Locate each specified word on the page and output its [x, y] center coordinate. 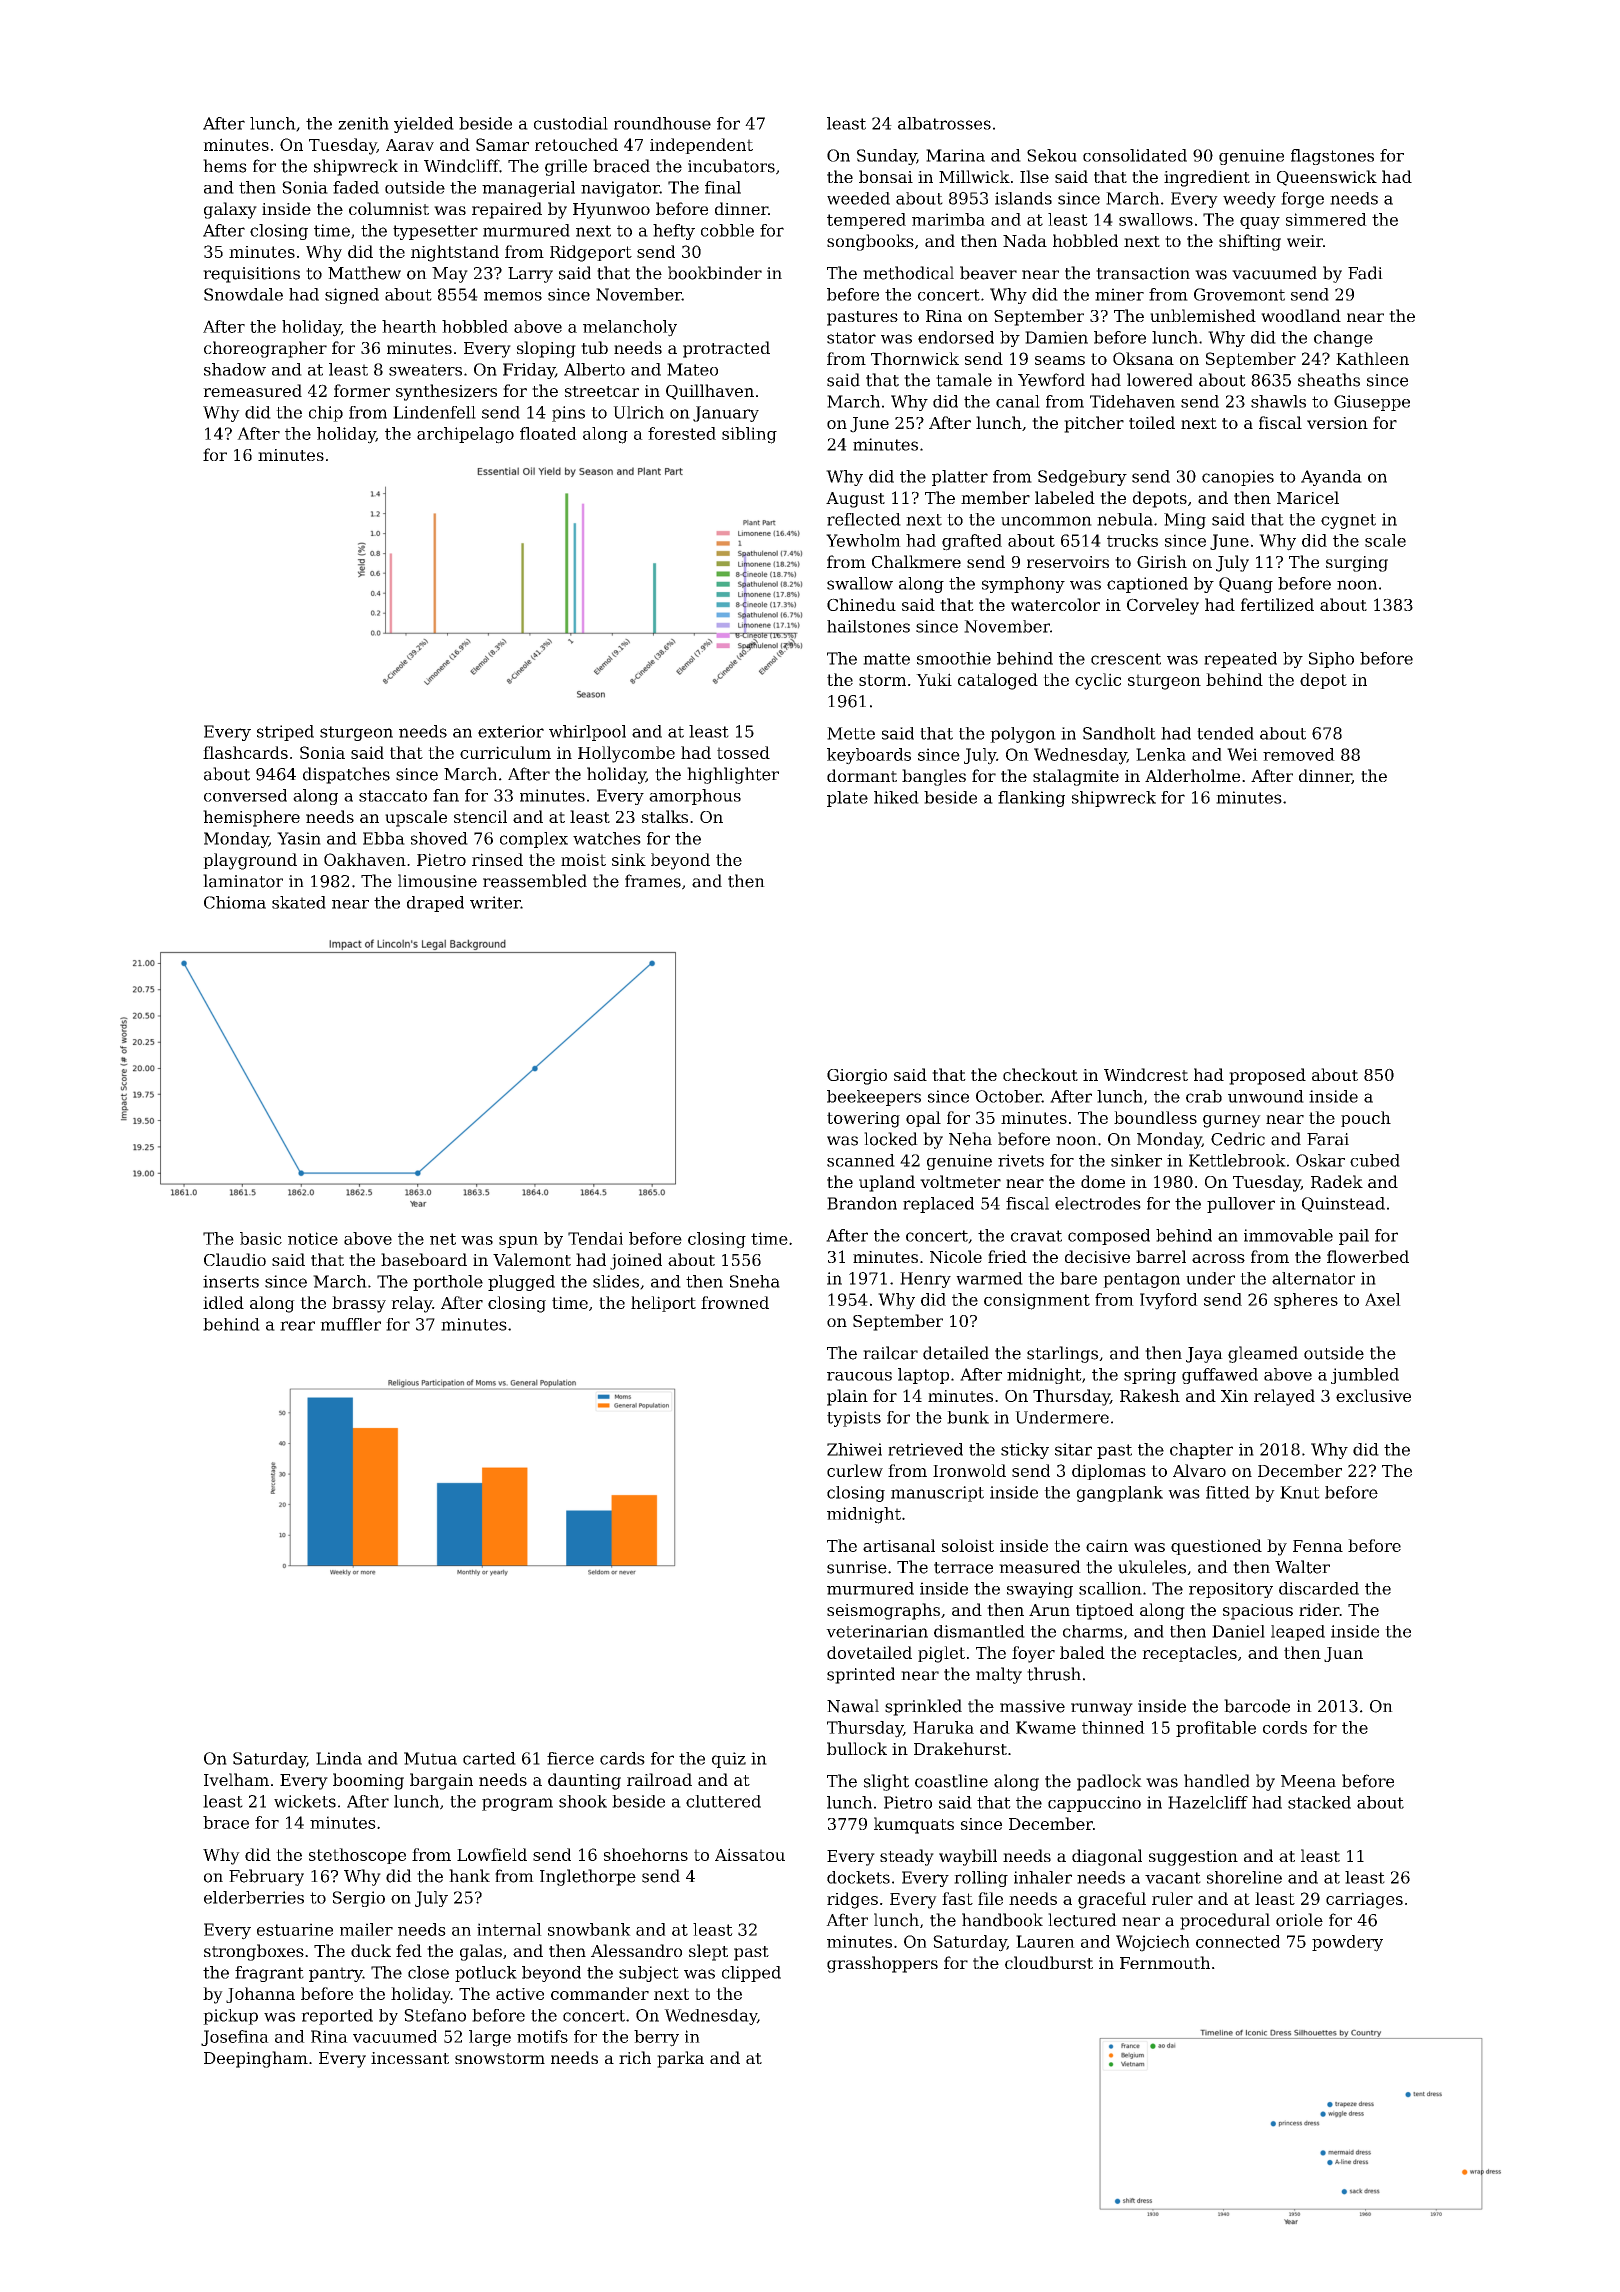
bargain [441, 1781]
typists [854, 1419]
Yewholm [863, 540]
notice [313, 1238]
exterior [511, 731]
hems [225, 166]
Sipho [1331, 660]
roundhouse [662, 123]
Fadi [1365, 273]
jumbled [1365, 1376]
